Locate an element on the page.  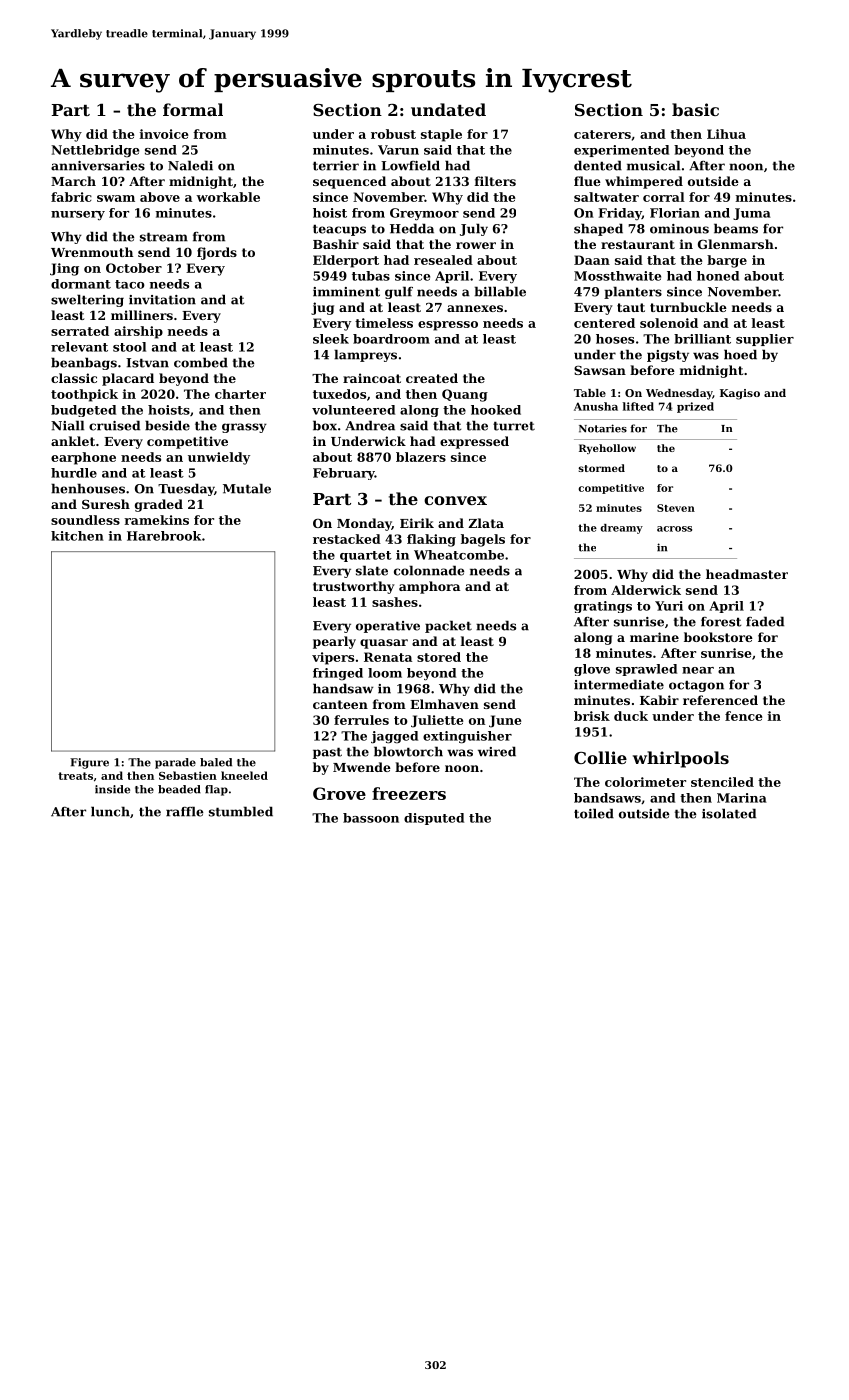
supplier is located at coordinates (765, 340).
